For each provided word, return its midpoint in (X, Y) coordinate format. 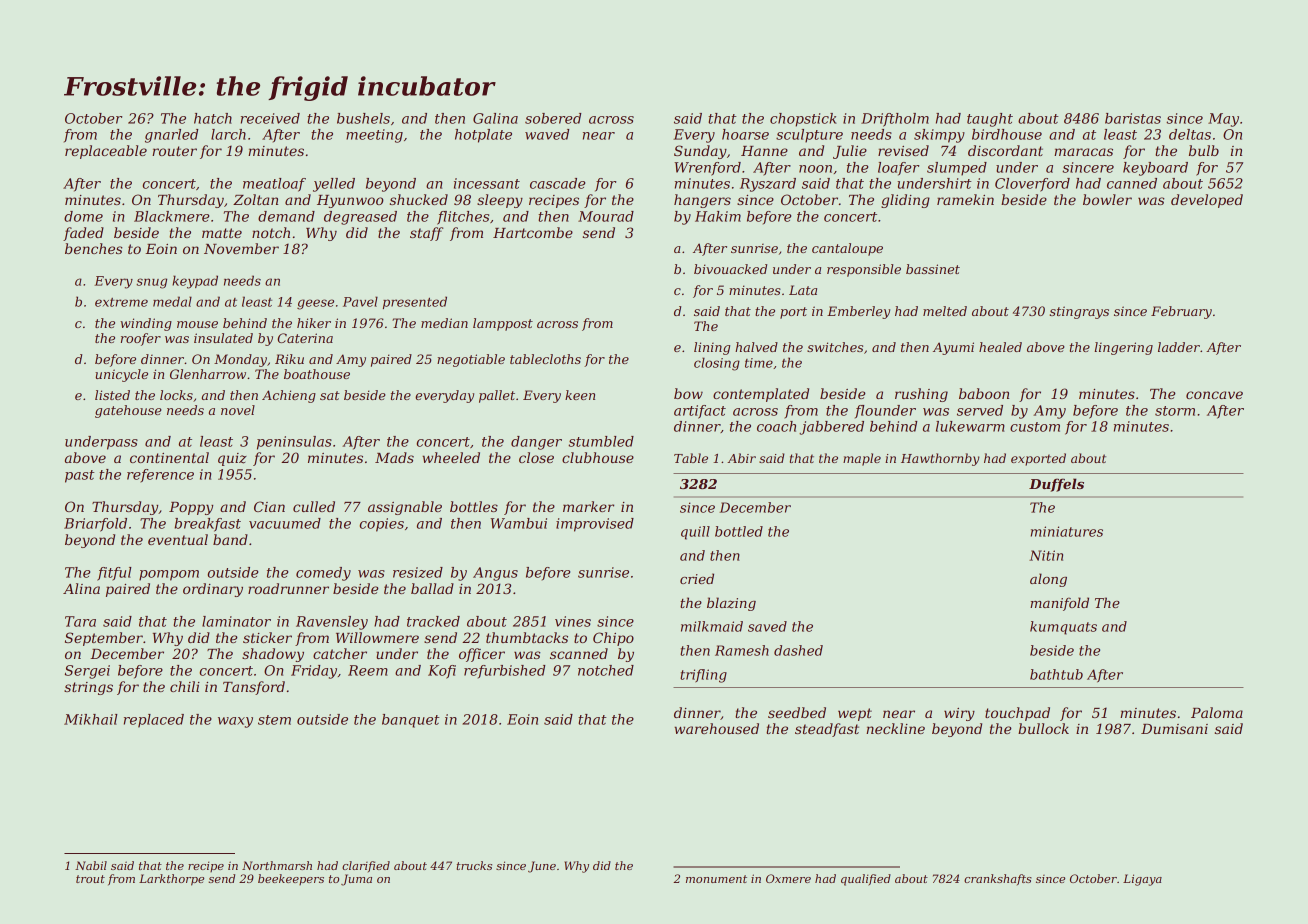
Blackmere (171, 216)
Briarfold (95, 525)
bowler (1107, 199)
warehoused (716, 728)
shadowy (273, 655)
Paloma (1217, 712)
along (1048, 580)
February (1181, 312)
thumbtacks (527, 637)
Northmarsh (277, 865)
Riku (289, 359)
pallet (497, 396)
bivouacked (730, 269)
